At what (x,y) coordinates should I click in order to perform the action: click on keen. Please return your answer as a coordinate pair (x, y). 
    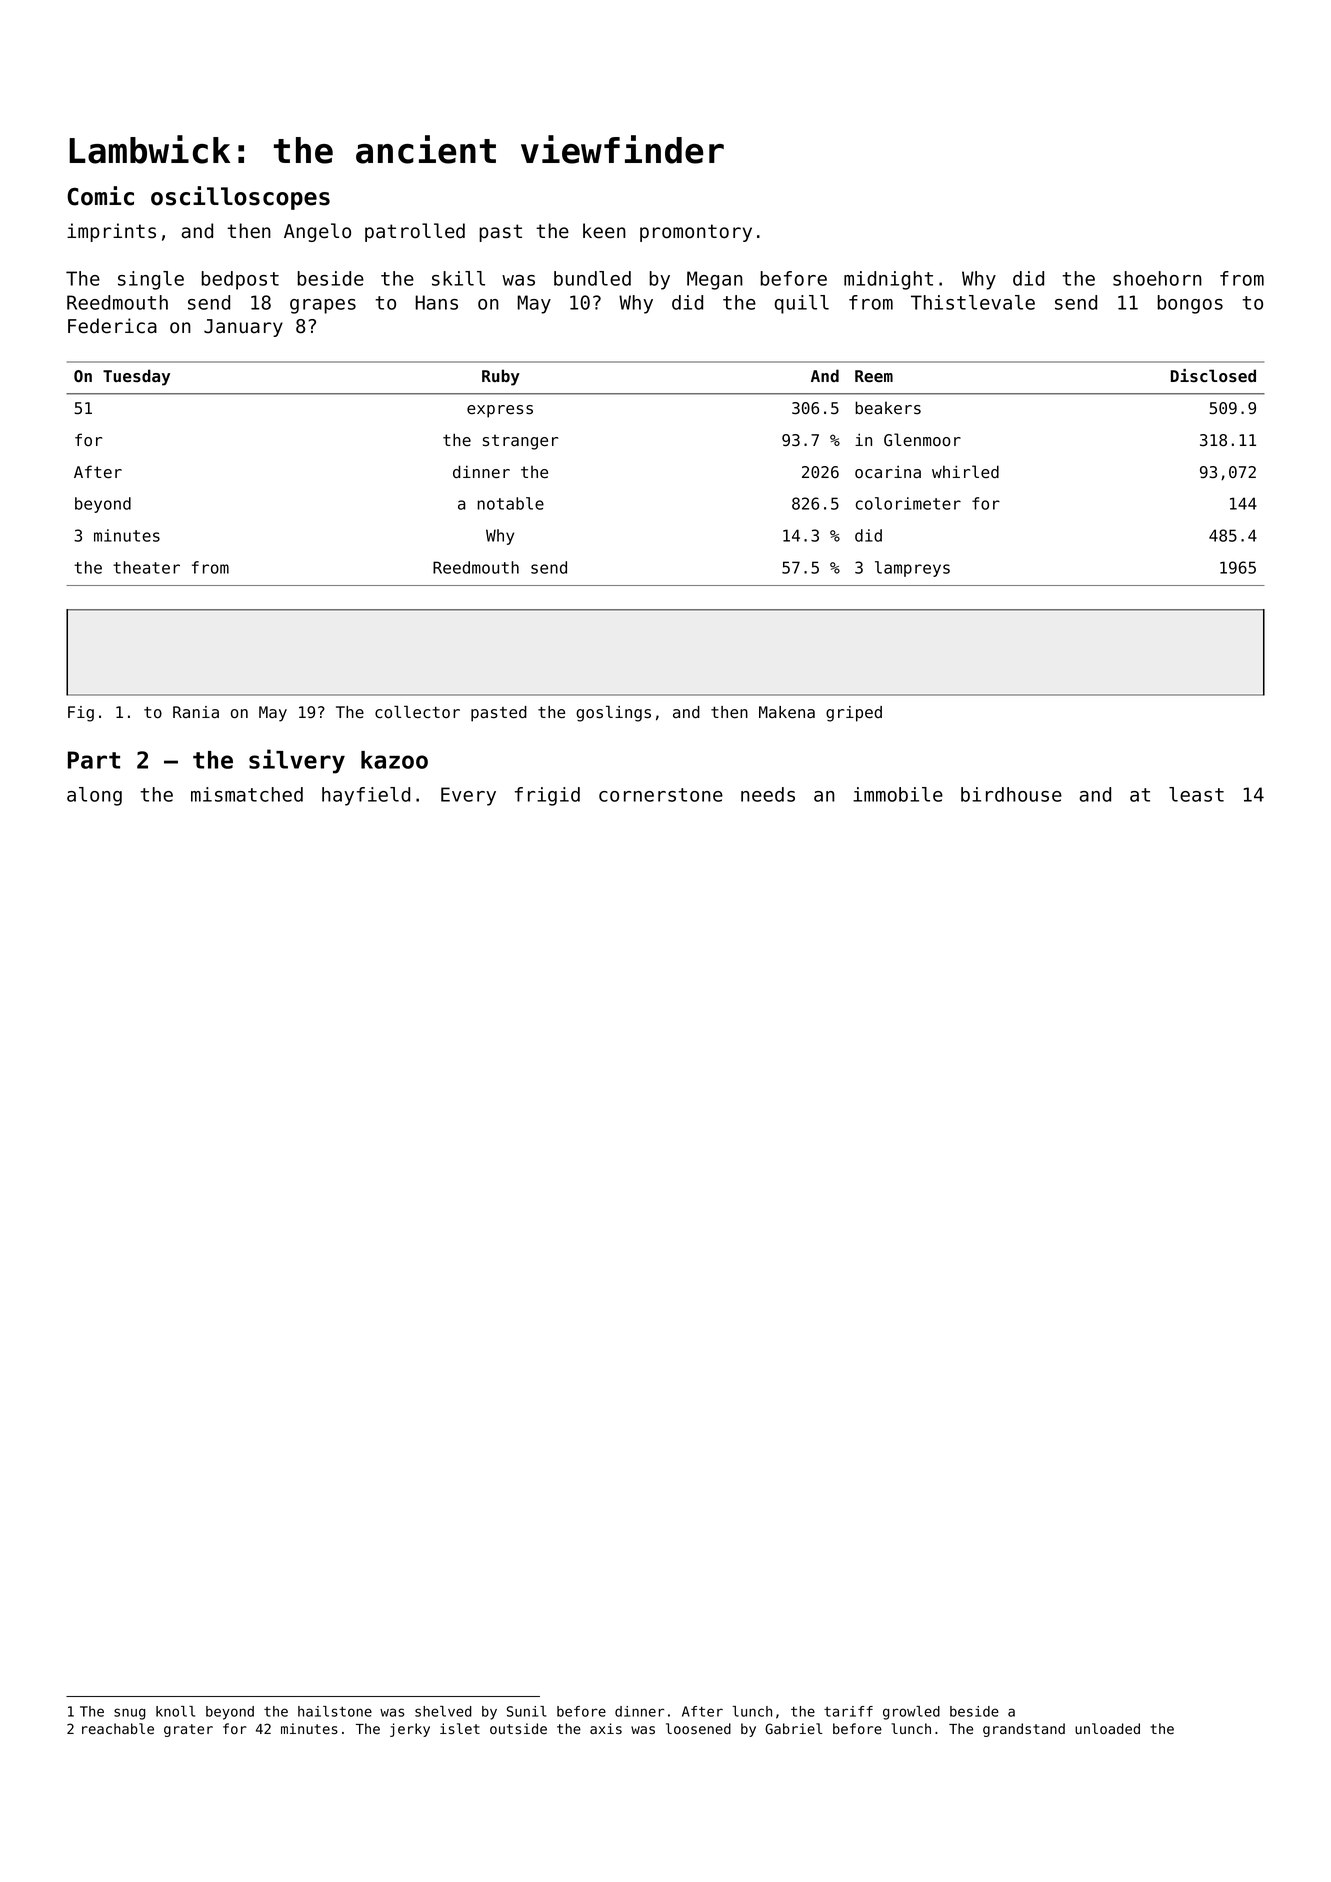
    Looking at the image, I should click on (604, 231).
